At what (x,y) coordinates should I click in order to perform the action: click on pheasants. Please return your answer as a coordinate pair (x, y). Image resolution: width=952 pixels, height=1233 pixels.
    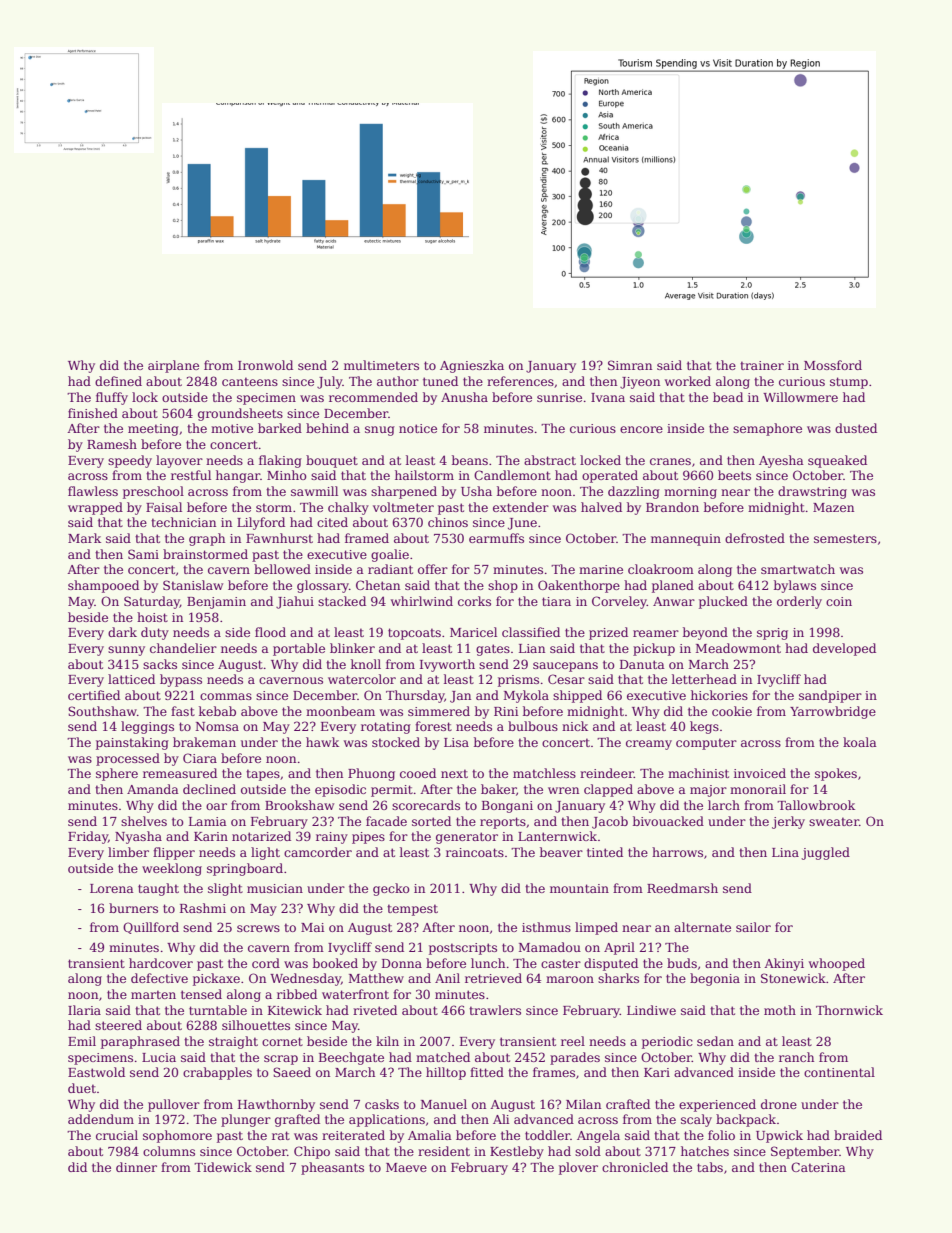
    Looking at the image, I should click on (332, 1168).
